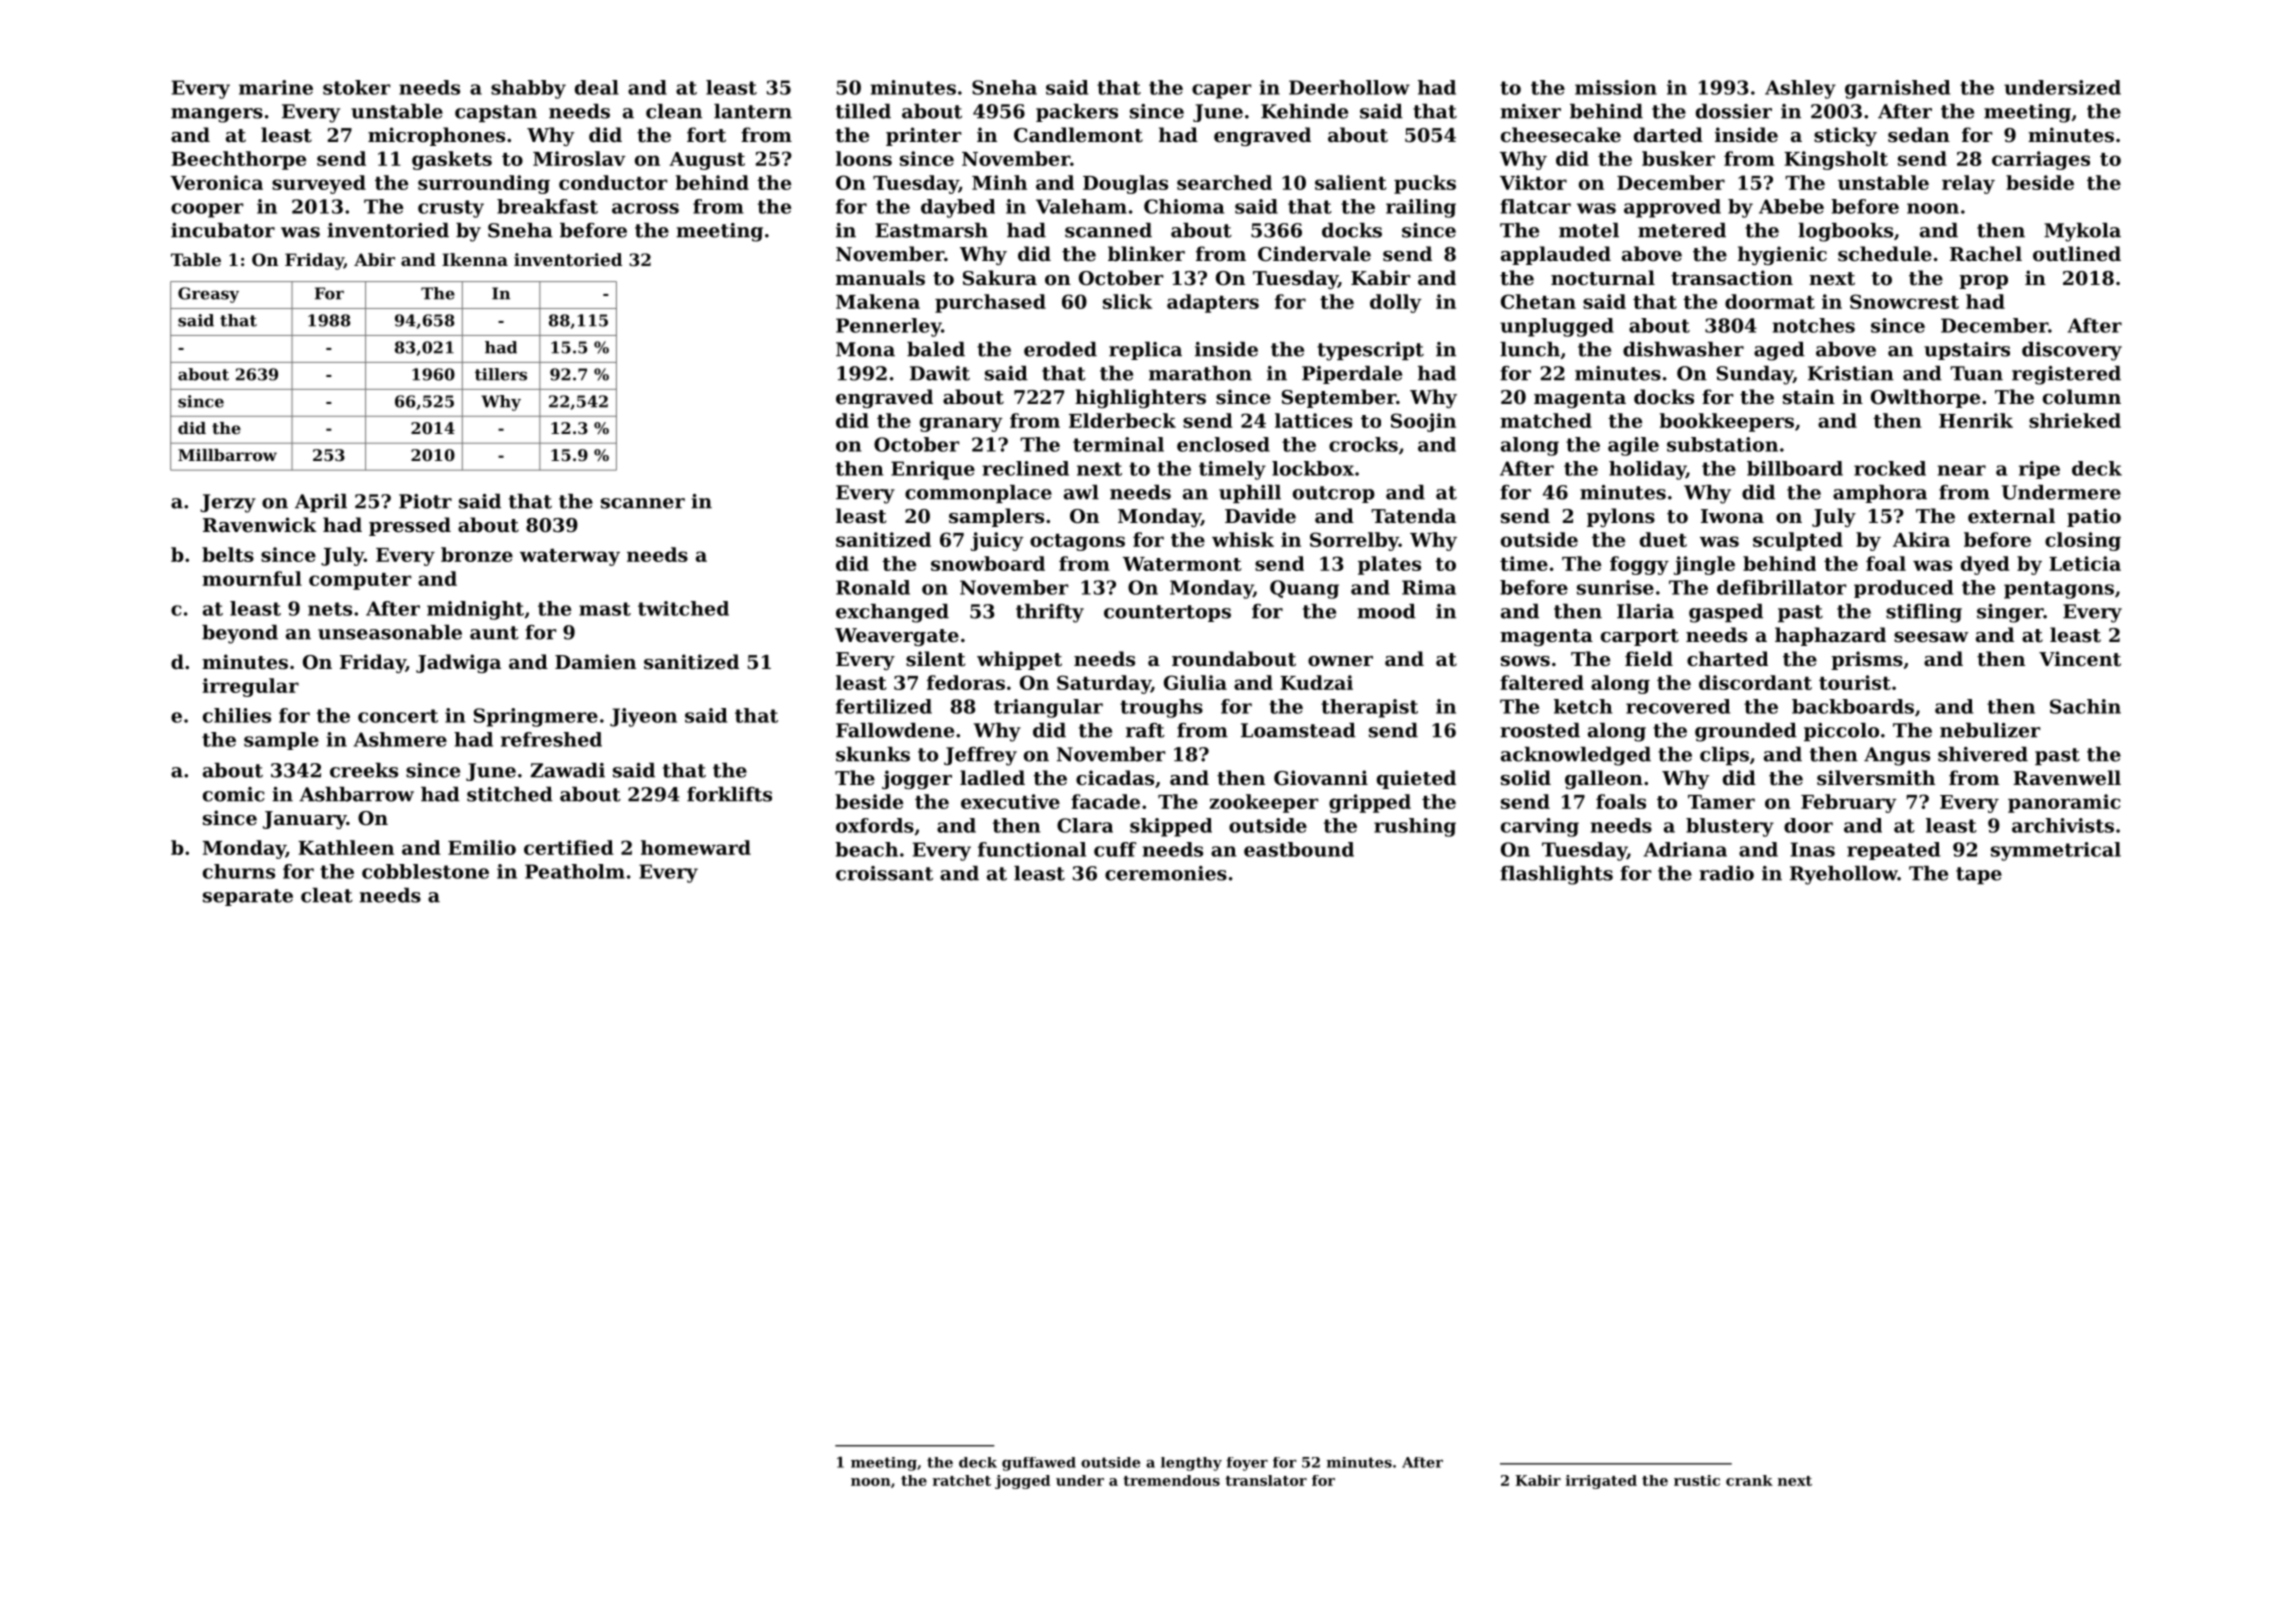  Describe the element at coordinates (1221, 91) in the screenshot. I see `caper` at that location.
